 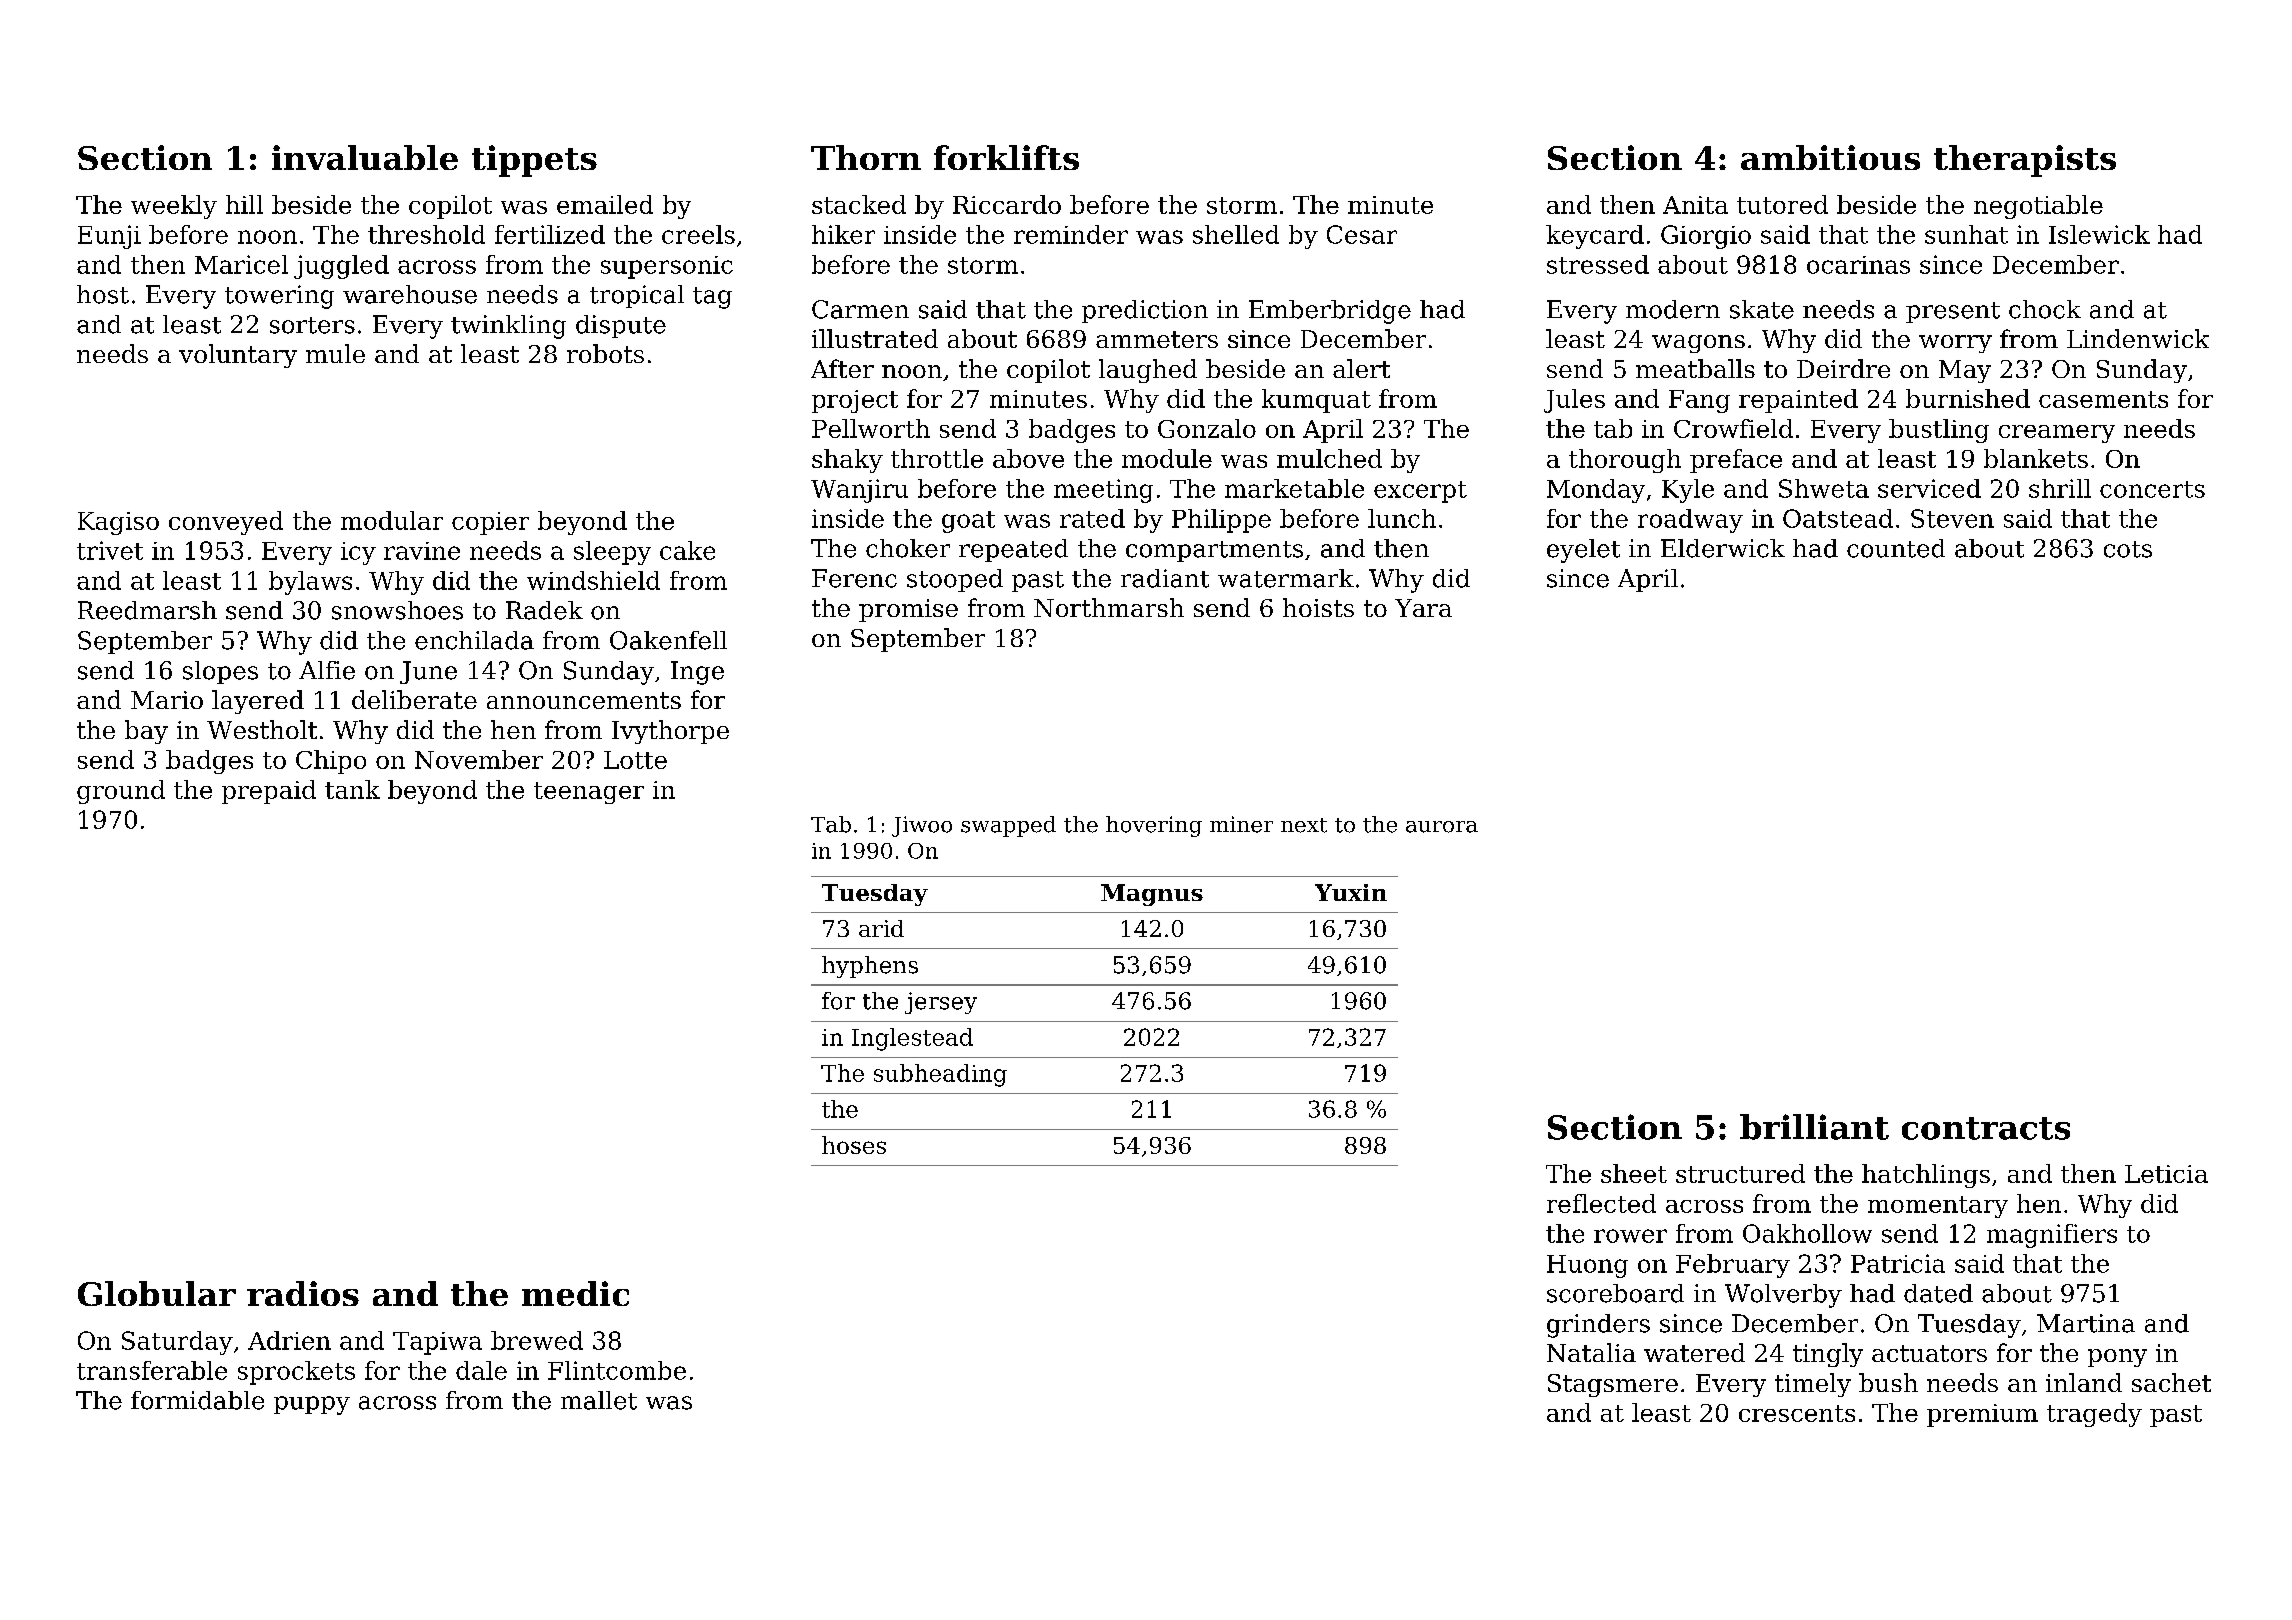 What do you see at coordinates (575, 1293) in the screenshot?
I see `medic` at bounding box center [575, 1293].
